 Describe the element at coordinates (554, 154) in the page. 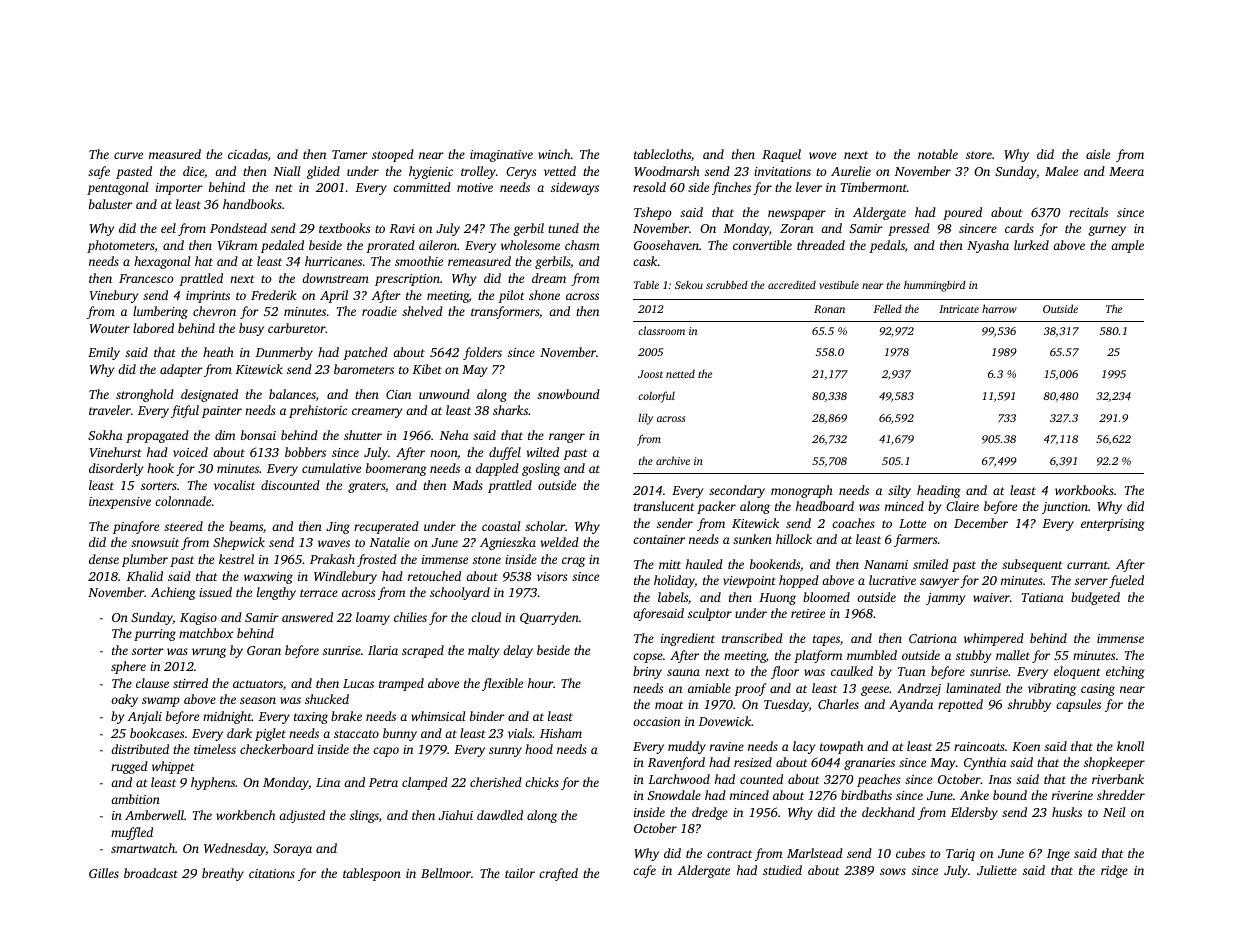

I see `winch` at that location.
